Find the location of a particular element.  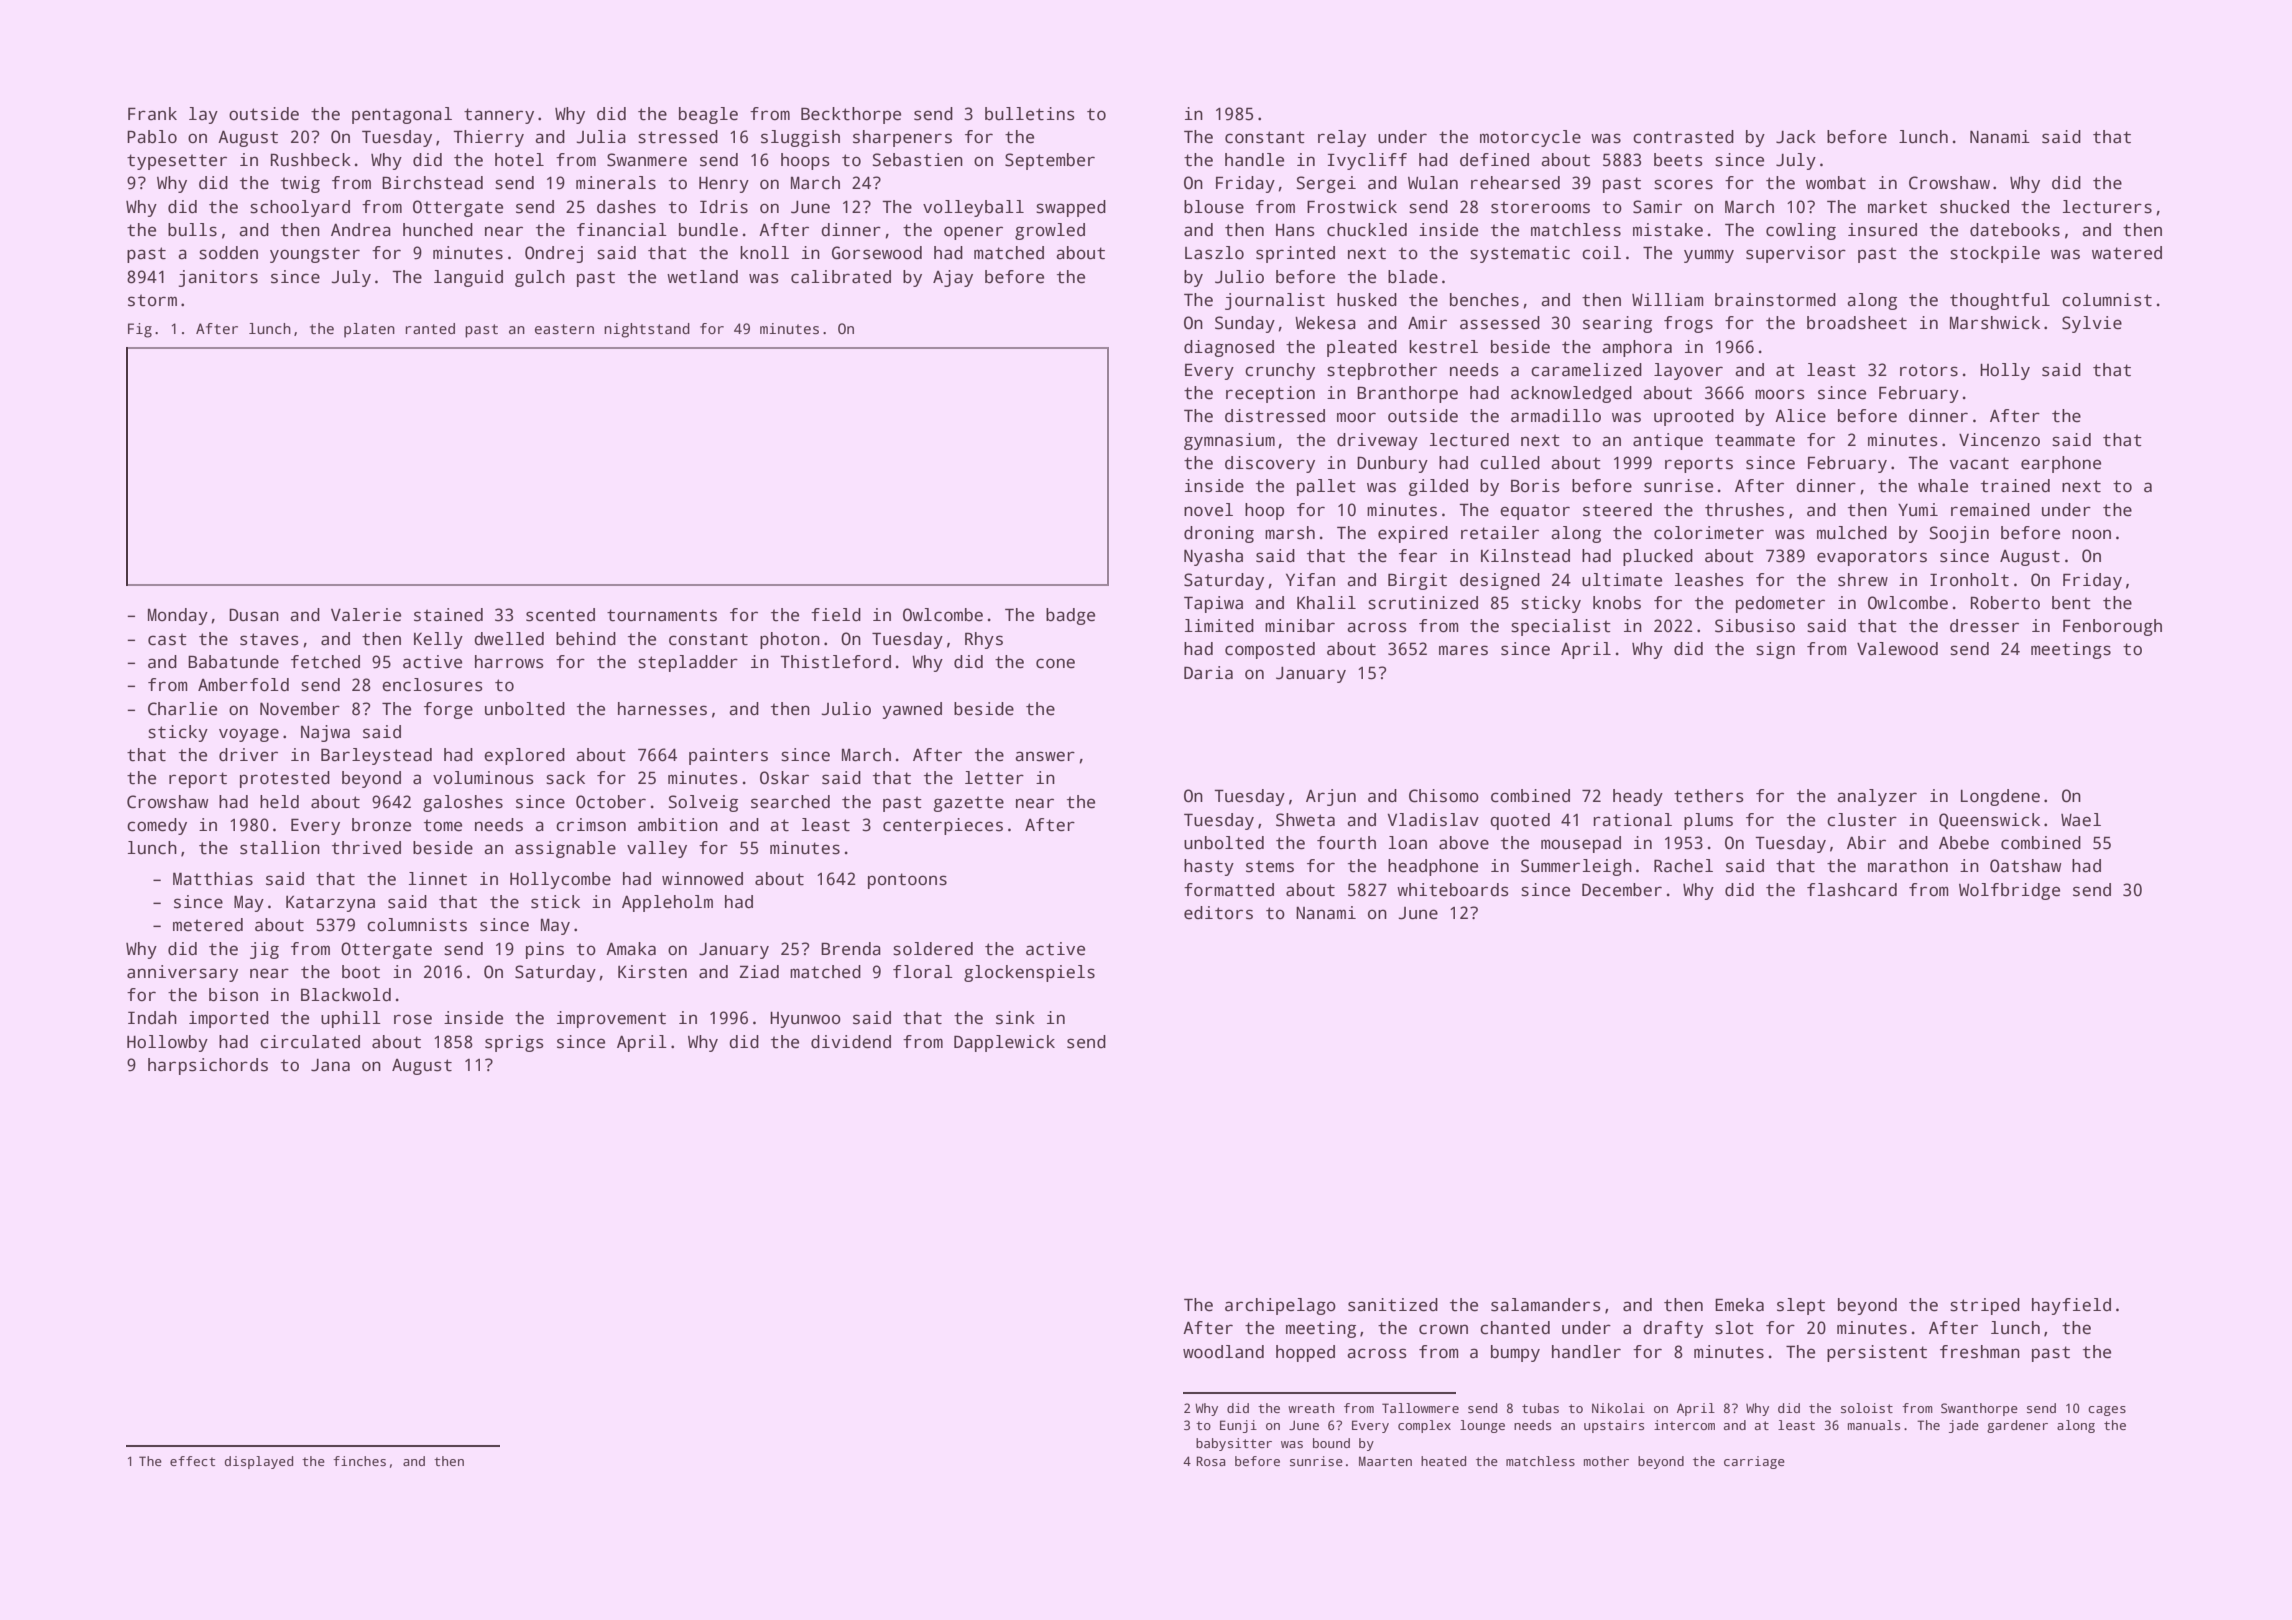

Soojin is located at coordinates (1959, 534).
